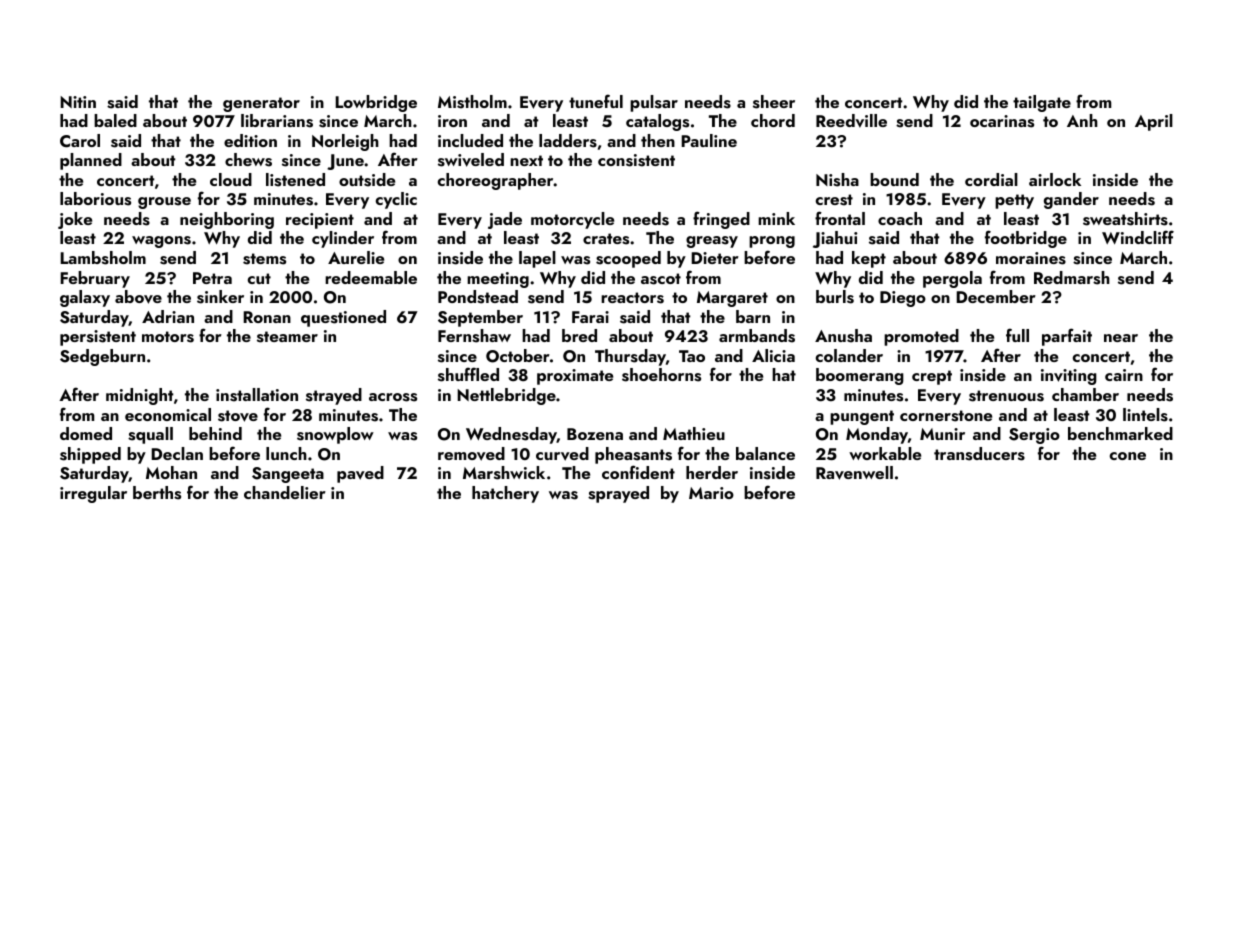 Image resolution: width=1233 pixels, height=952 pixels. What do you see at coordinates (757, 336) in the image?
I see `armbands` at bounding box center [757, 336].
